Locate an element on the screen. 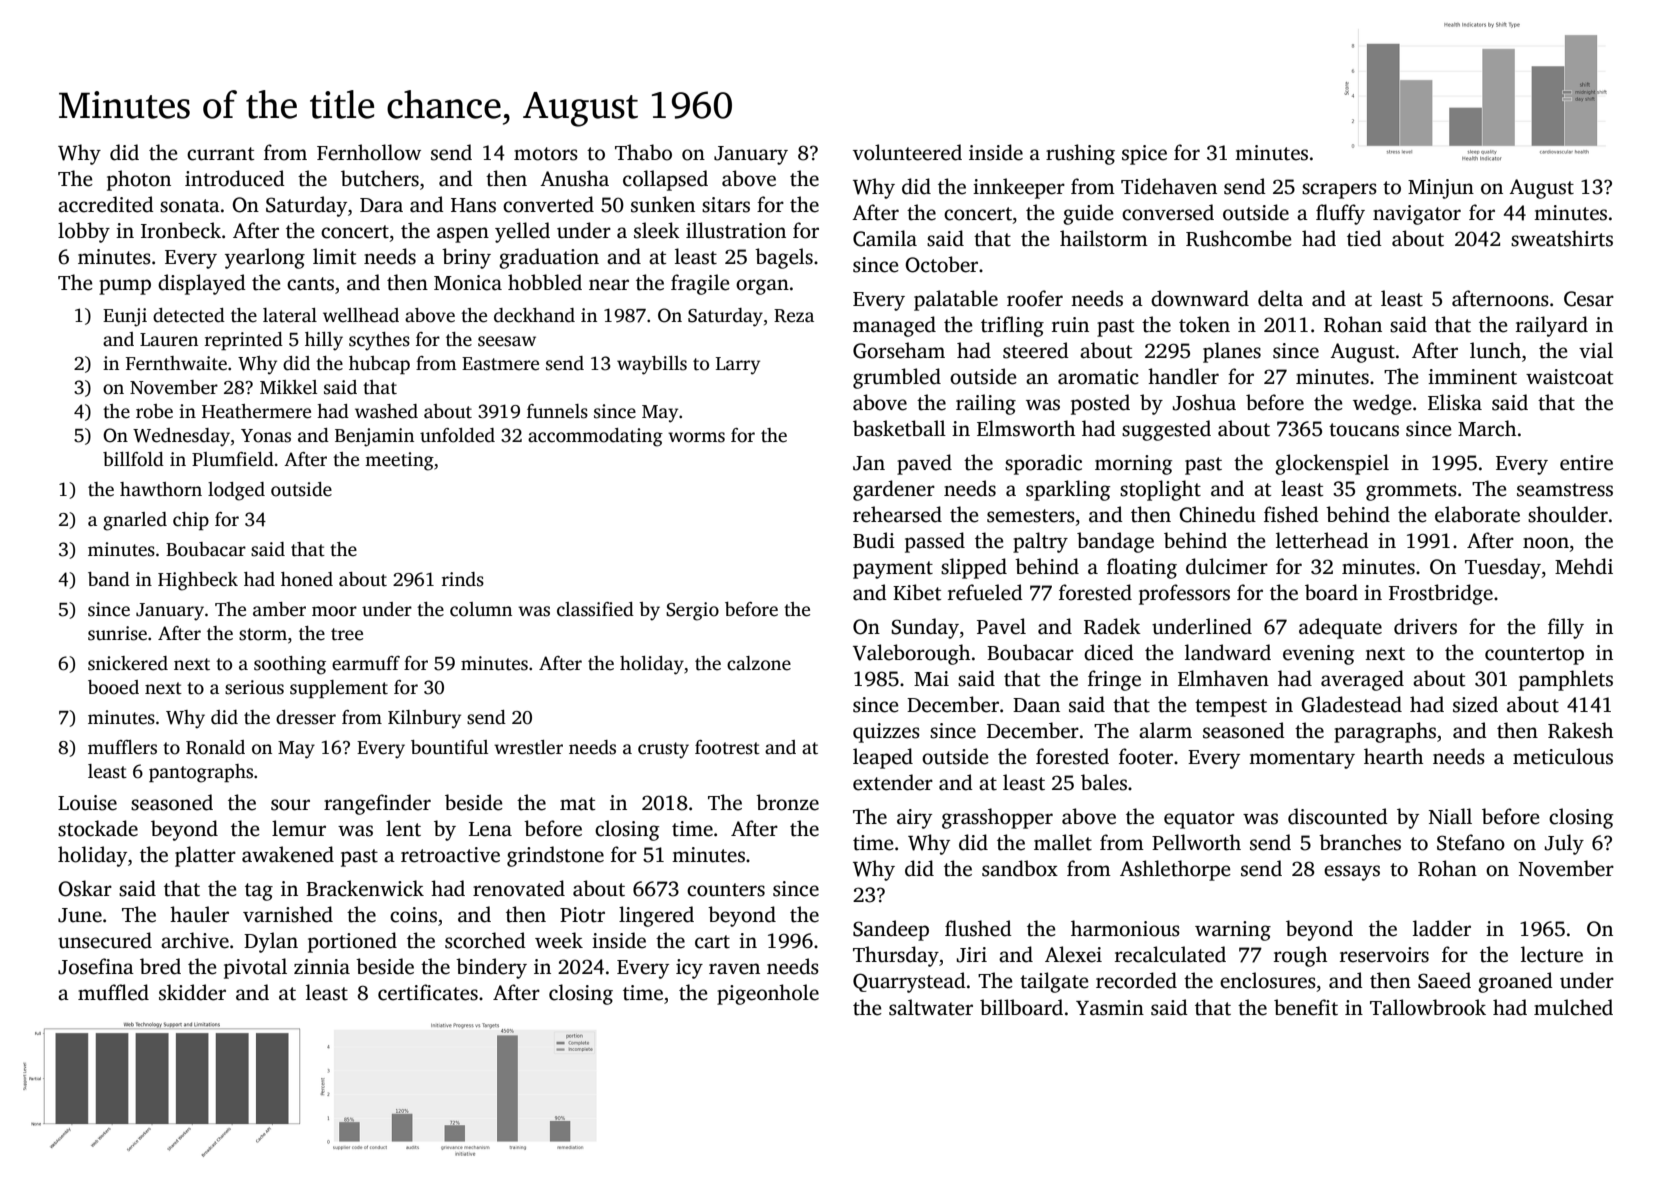  unsecured is located at coordinates (105, 940).
